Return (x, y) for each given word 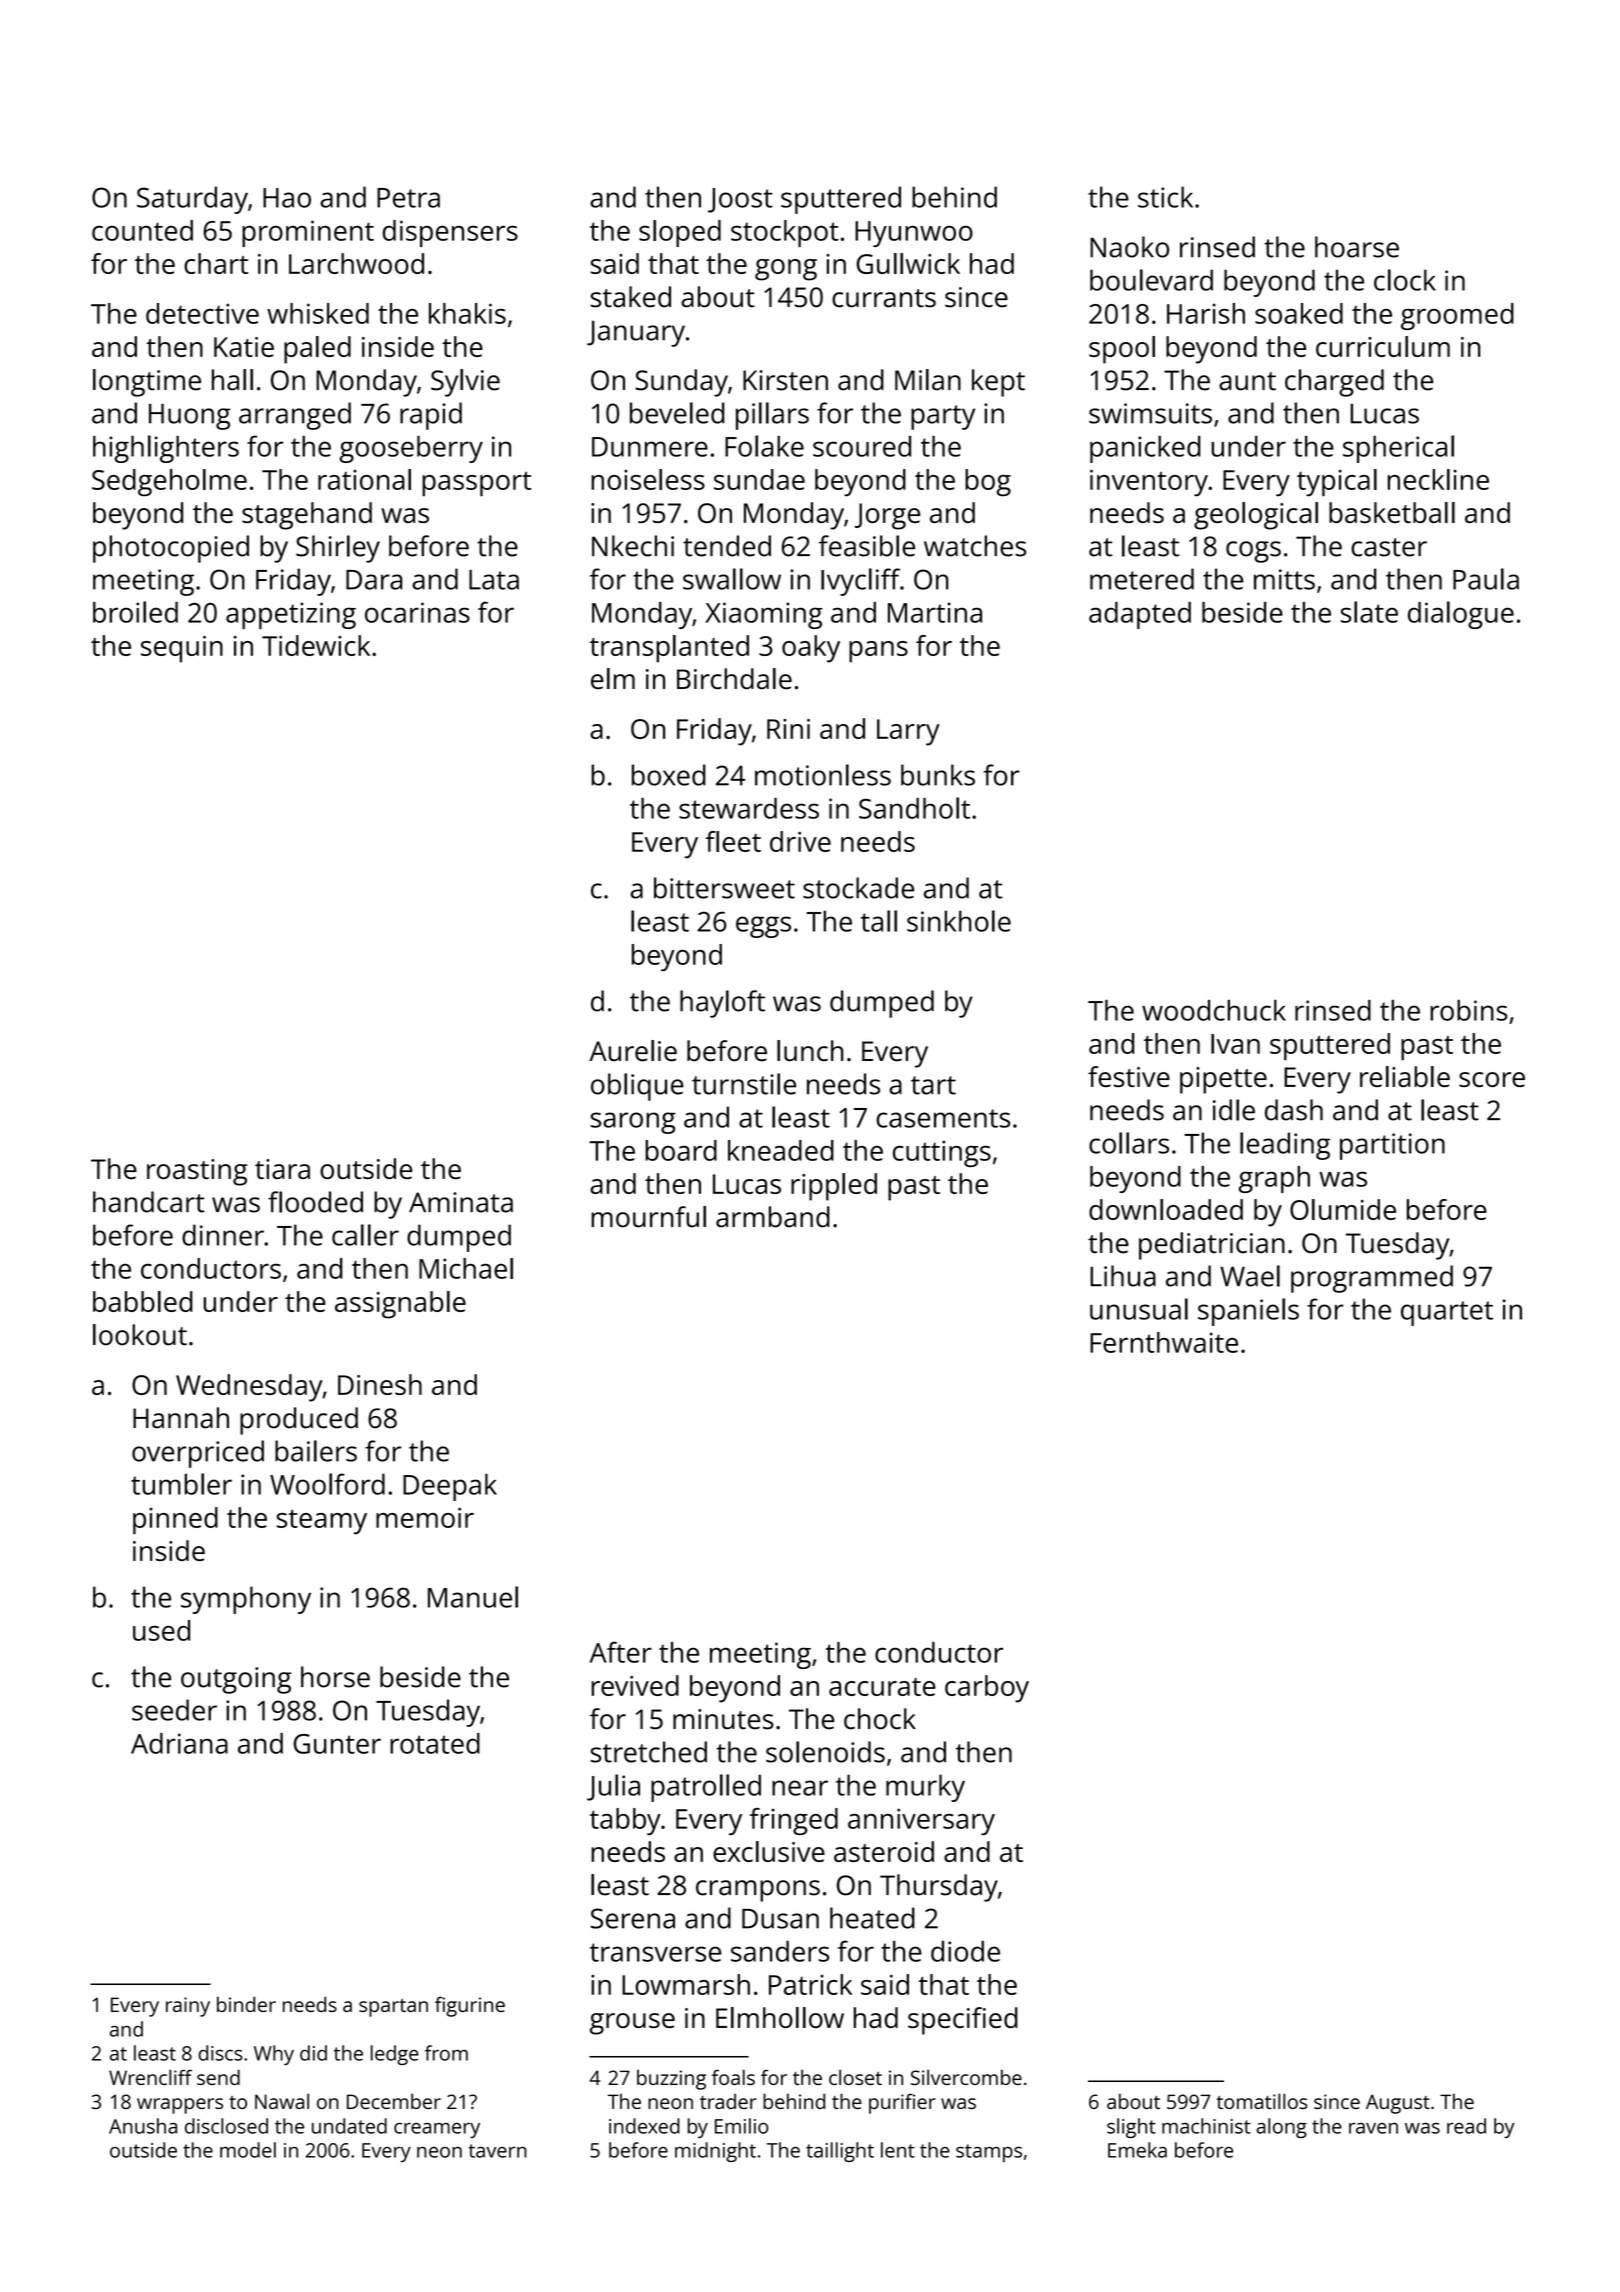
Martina (935, 612)
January (636, 334)
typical (1337, 483)
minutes (723, 1719)
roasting (197, 1172)
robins (1469, 1010)
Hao (287, 198)
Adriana (179, 1743)
